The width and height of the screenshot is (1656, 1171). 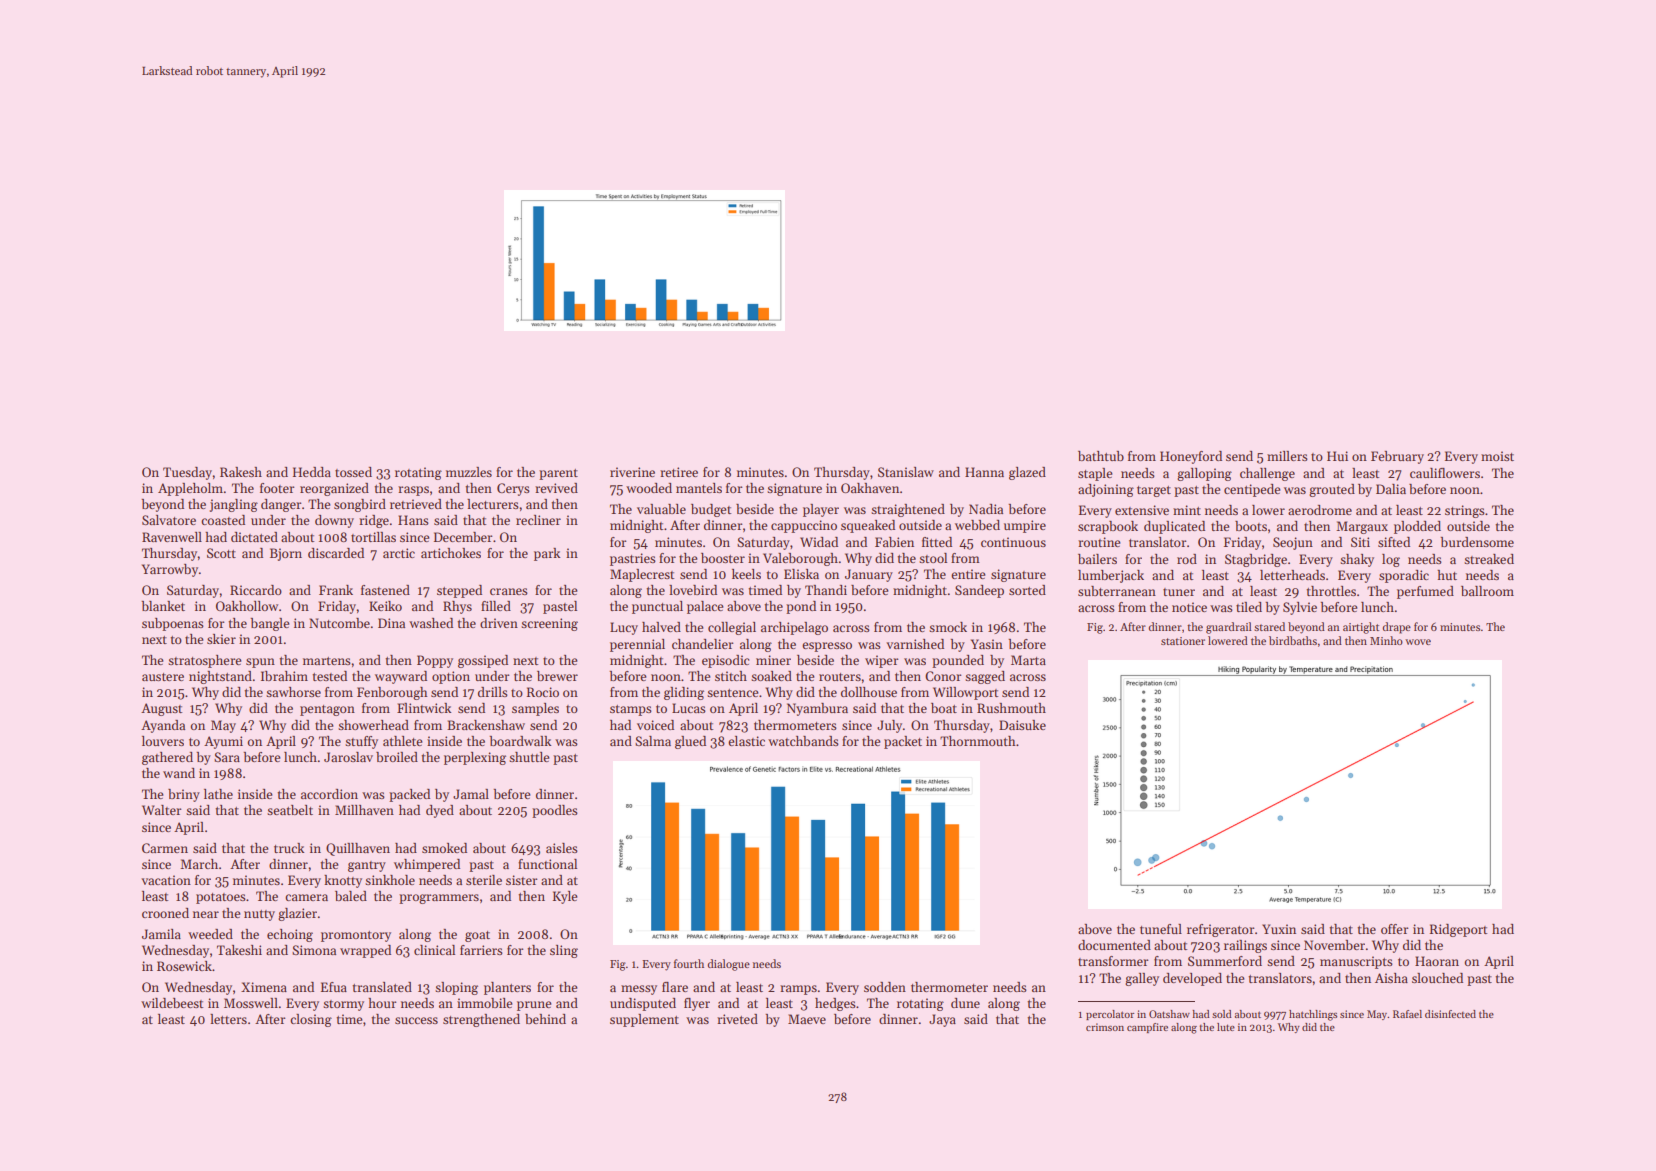 What do you see at coordinates (1477, 542) in the screenshot?
I see `burdensome` at bounding box center [1477, 542].
